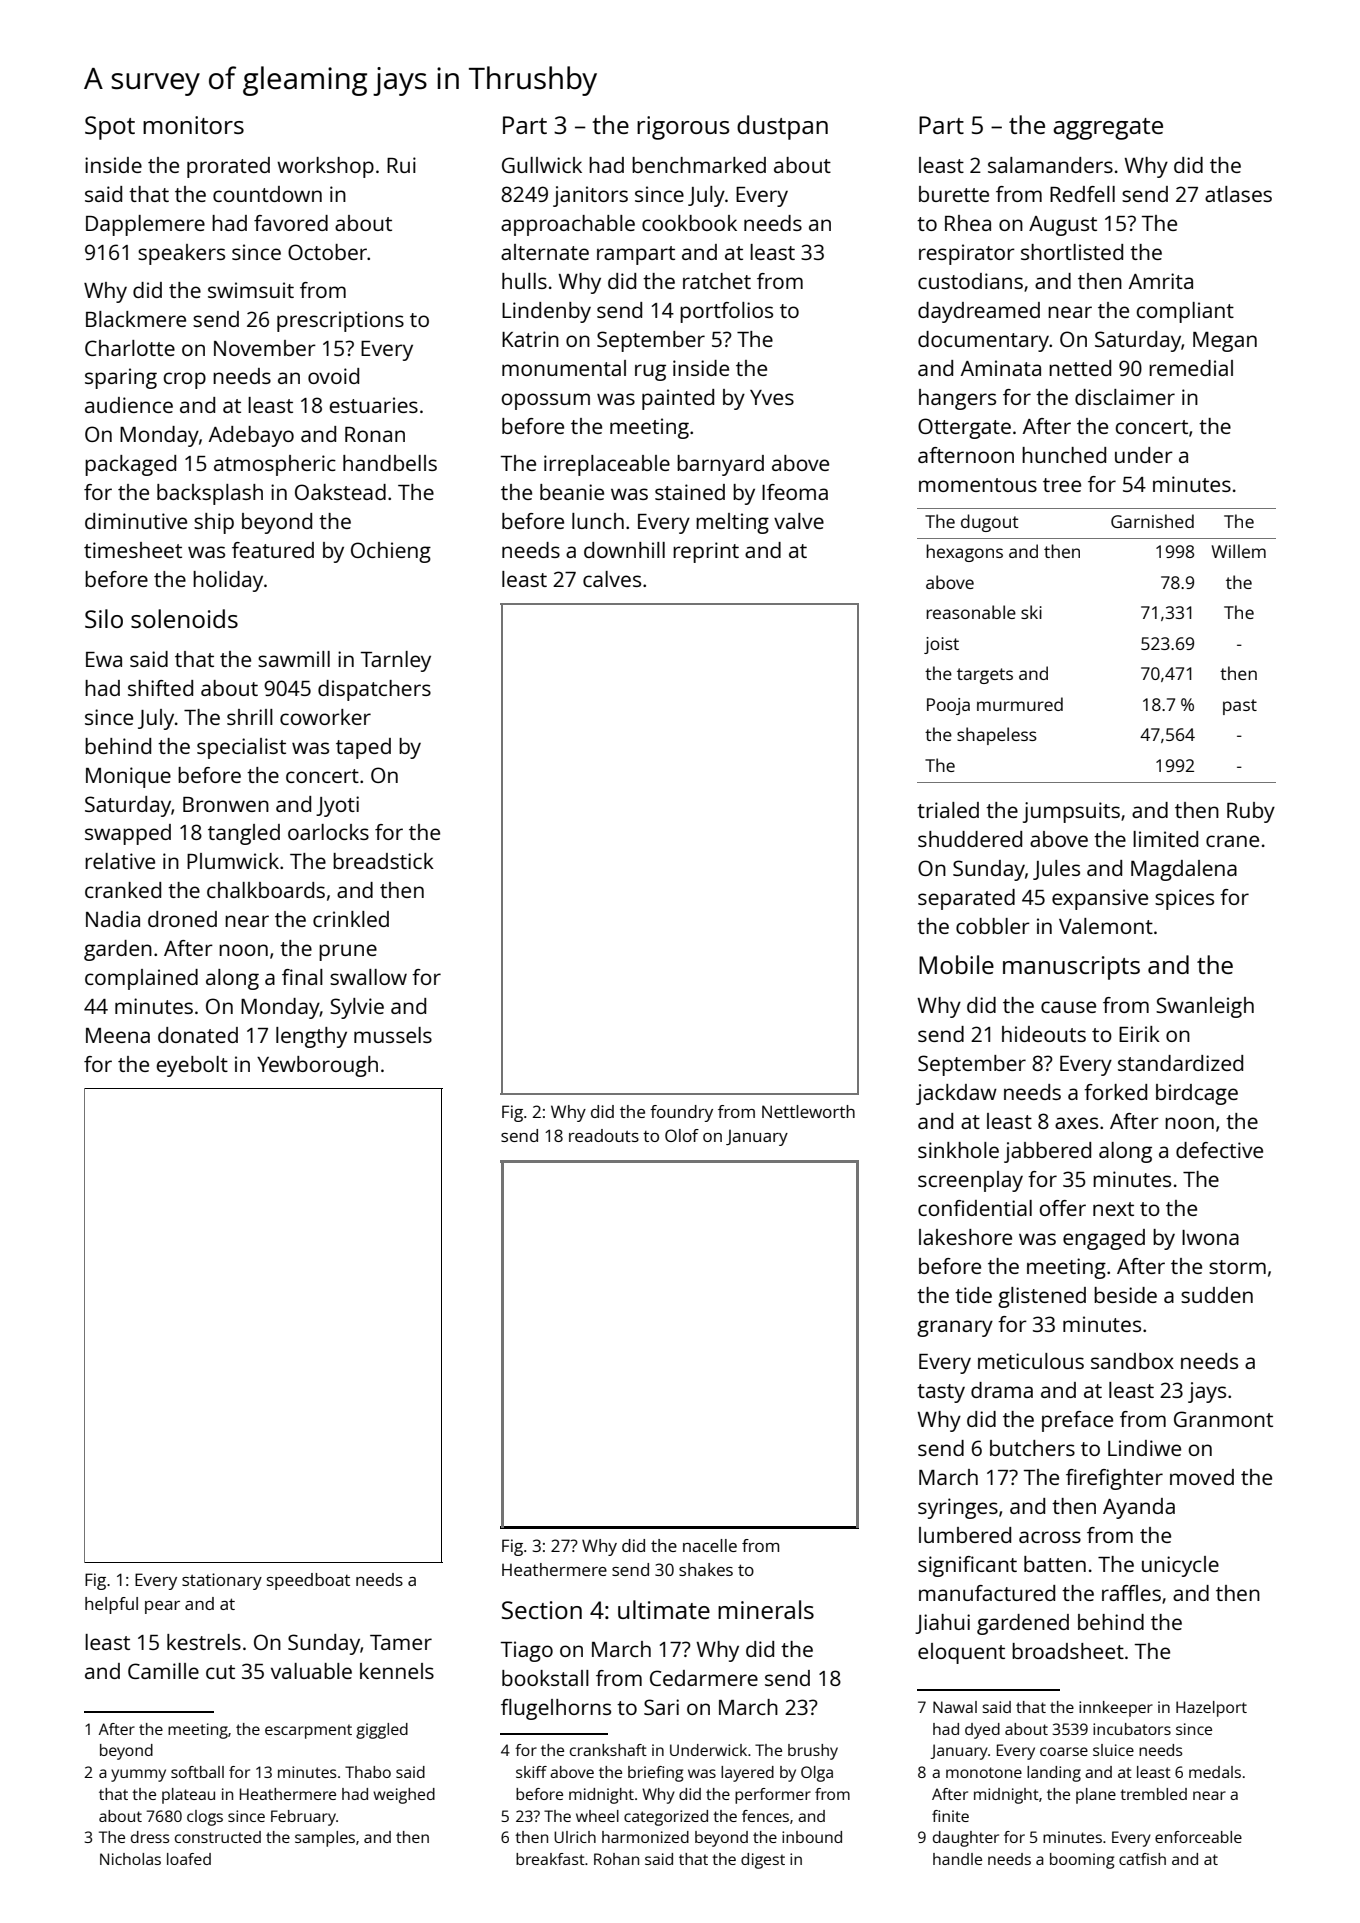 This image has width=1360, height=1923. Describe the element at coordinates (1152, 521) in the image. I see `Garnished` at that location.
